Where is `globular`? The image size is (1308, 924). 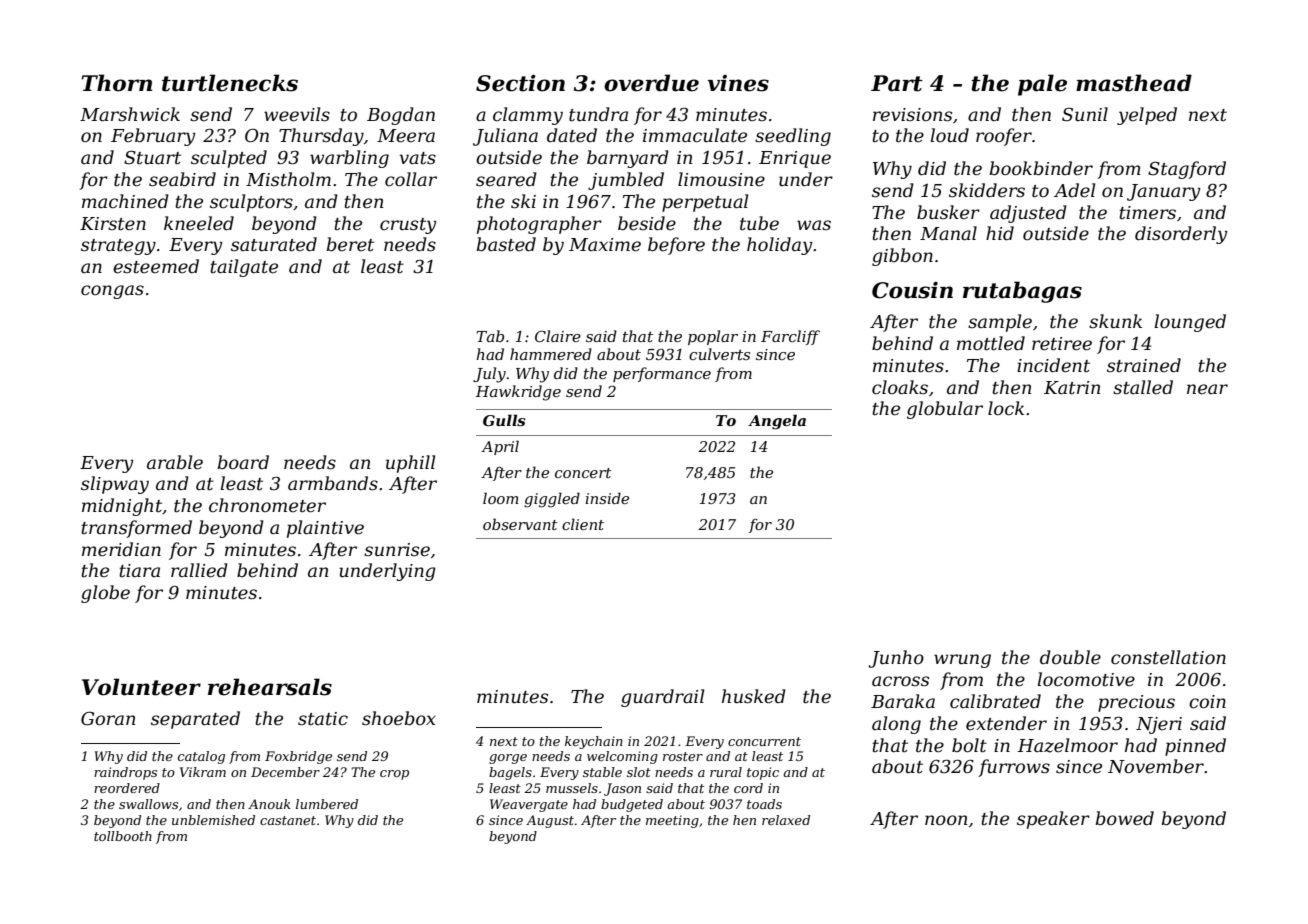 globular is located at coordinates (945, 410).
